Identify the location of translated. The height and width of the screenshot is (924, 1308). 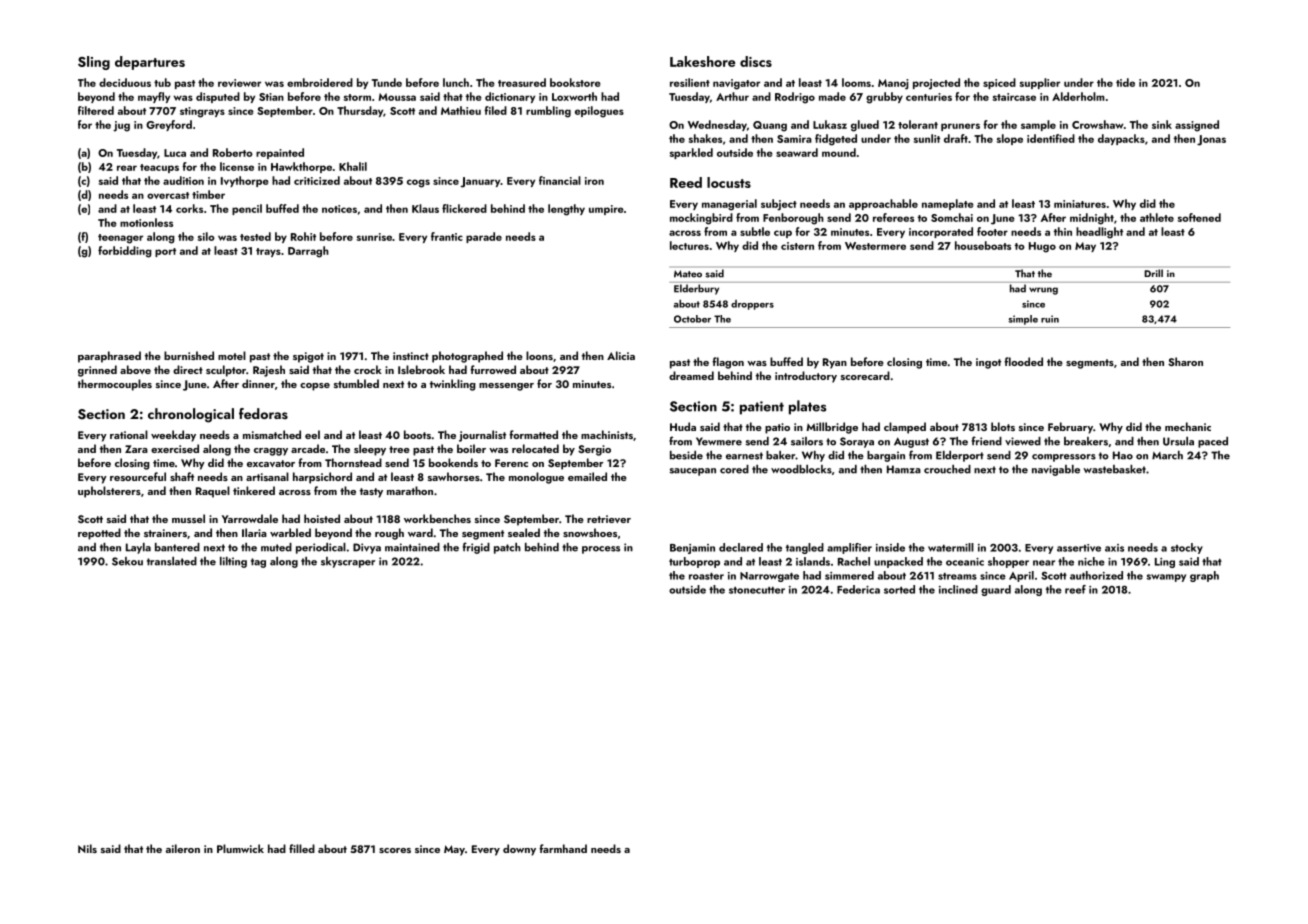
(172, 561).
